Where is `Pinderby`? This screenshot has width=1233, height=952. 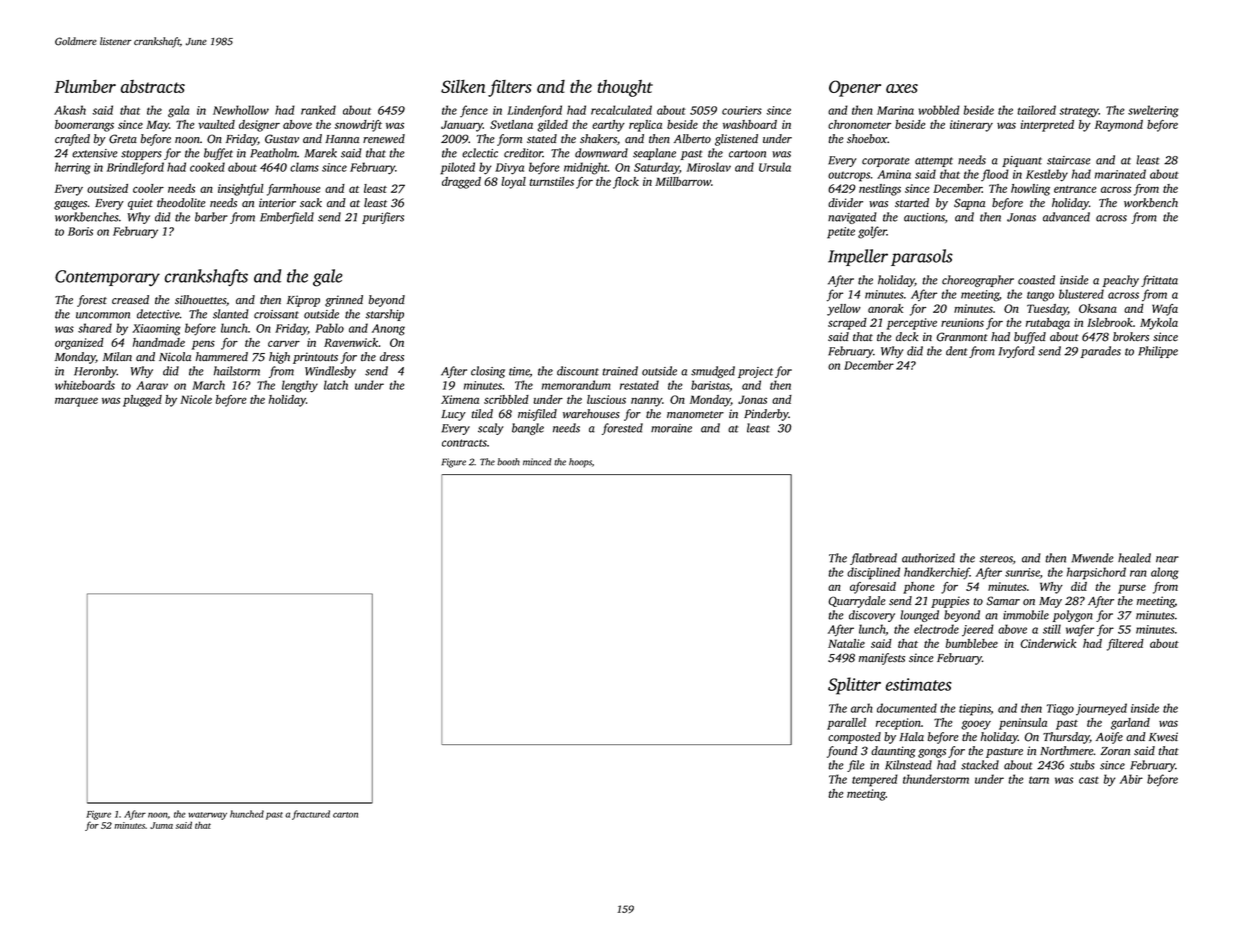
Pinderby is located at coordinates (766, 415).
